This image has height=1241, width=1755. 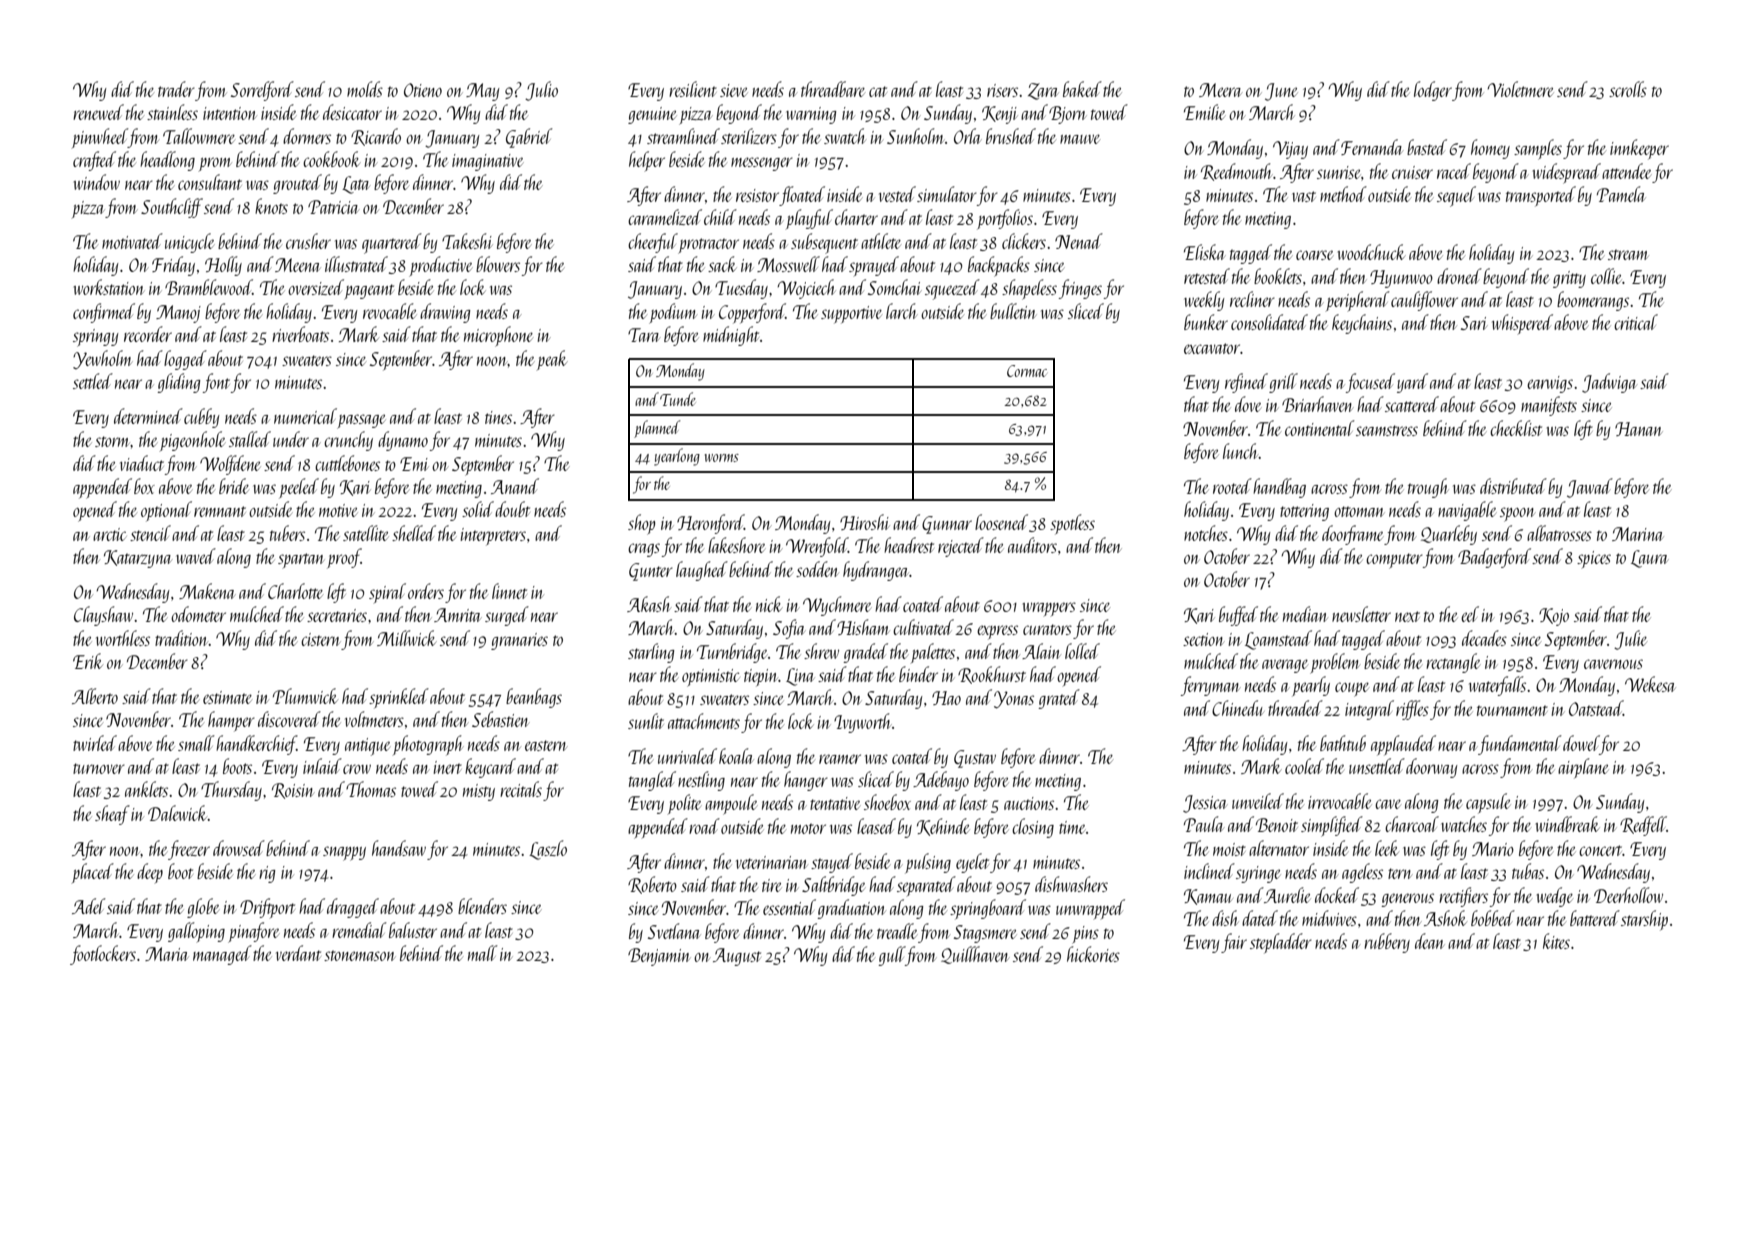 What do you see at coordinates (347, 463) in the image?
I see `cuttlebones` at bounding box center [347, 463].
